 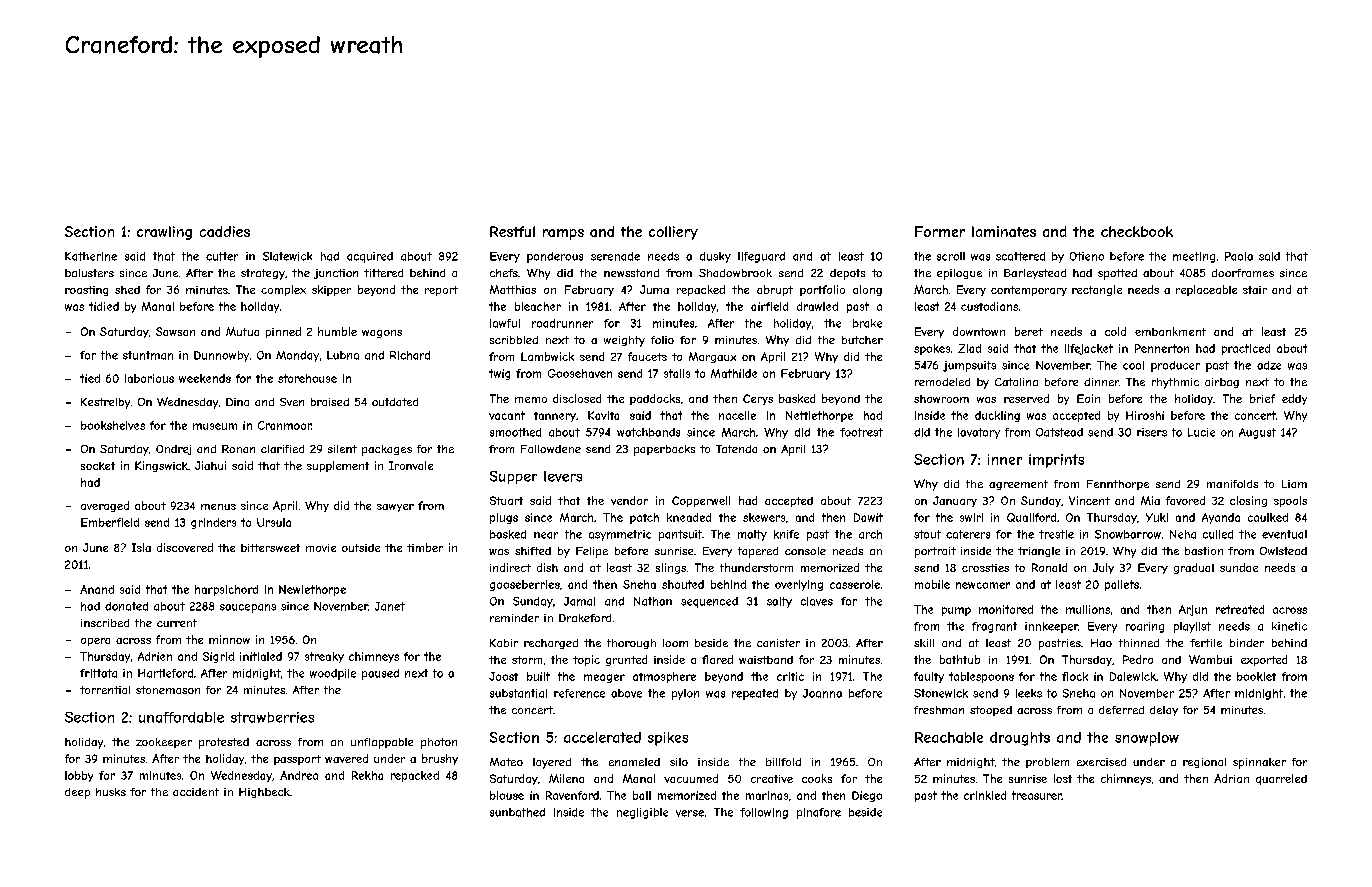 I want to click on Wambui, so click(x=1210, y=659).
